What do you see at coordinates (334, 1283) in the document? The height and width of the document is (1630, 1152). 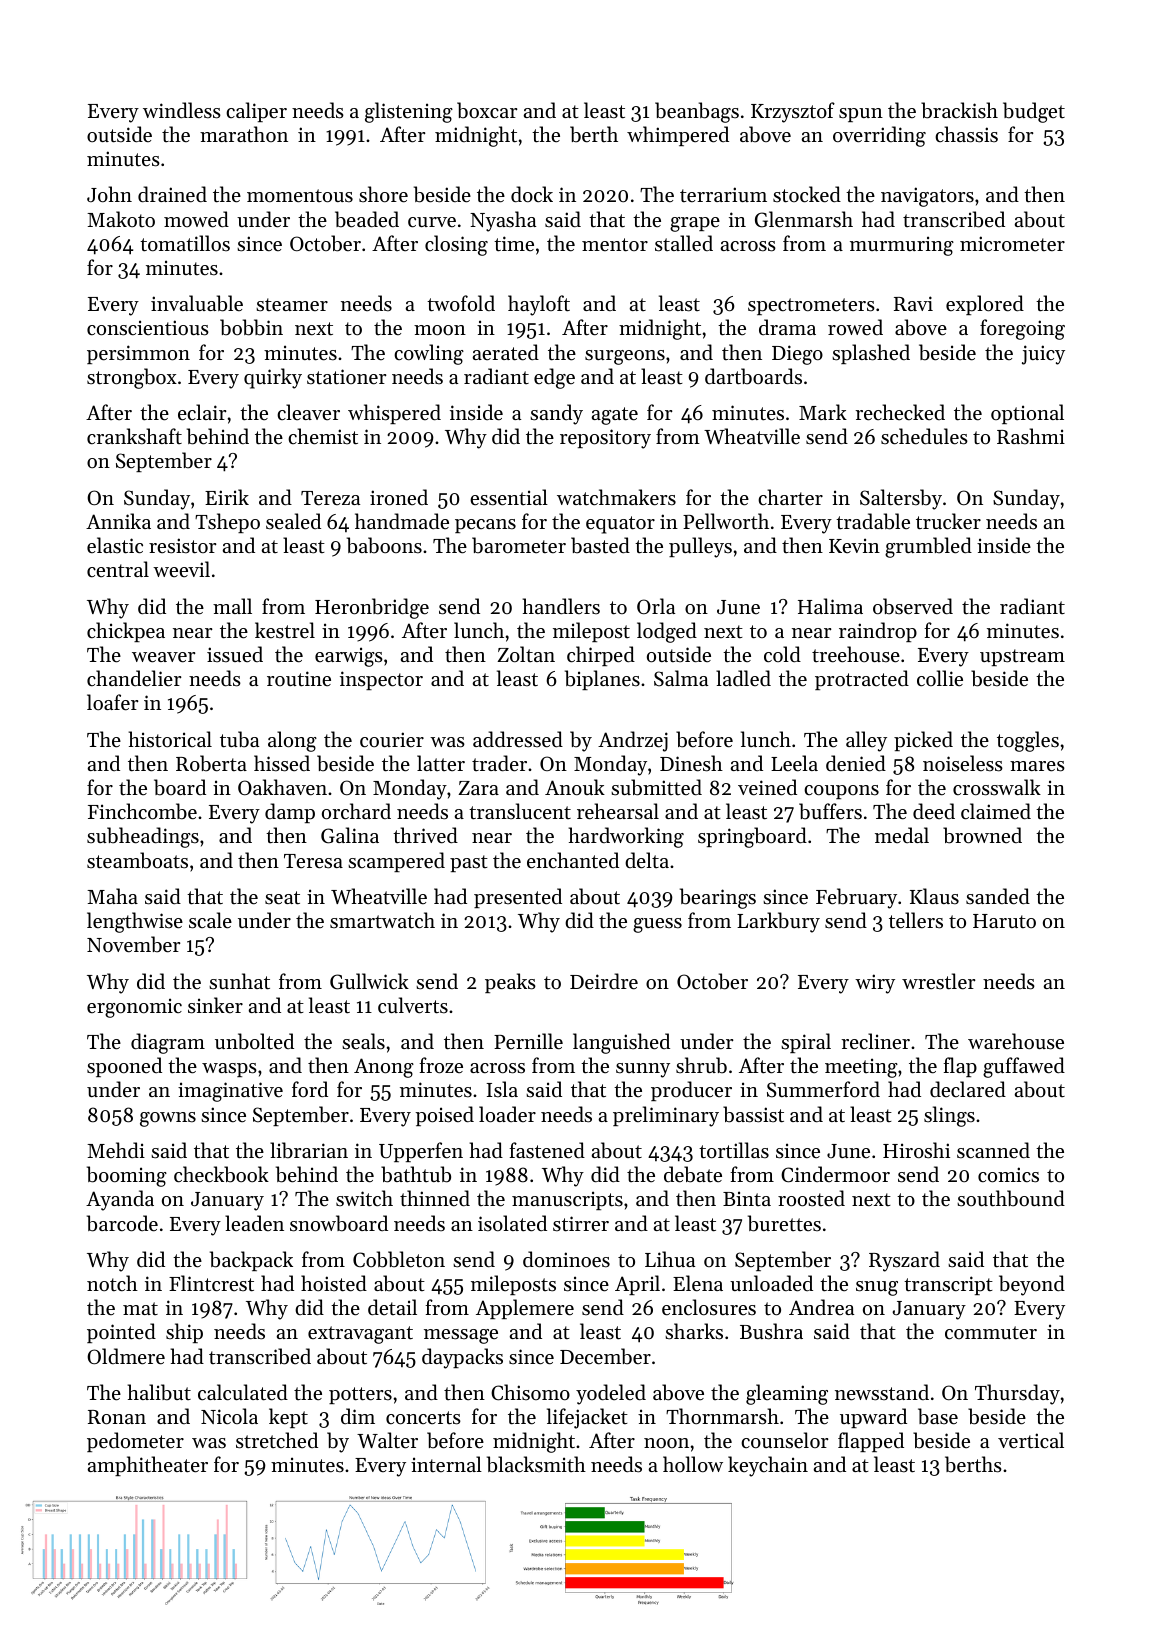 I see `hoisted` at bounding box center [334, 1283].
